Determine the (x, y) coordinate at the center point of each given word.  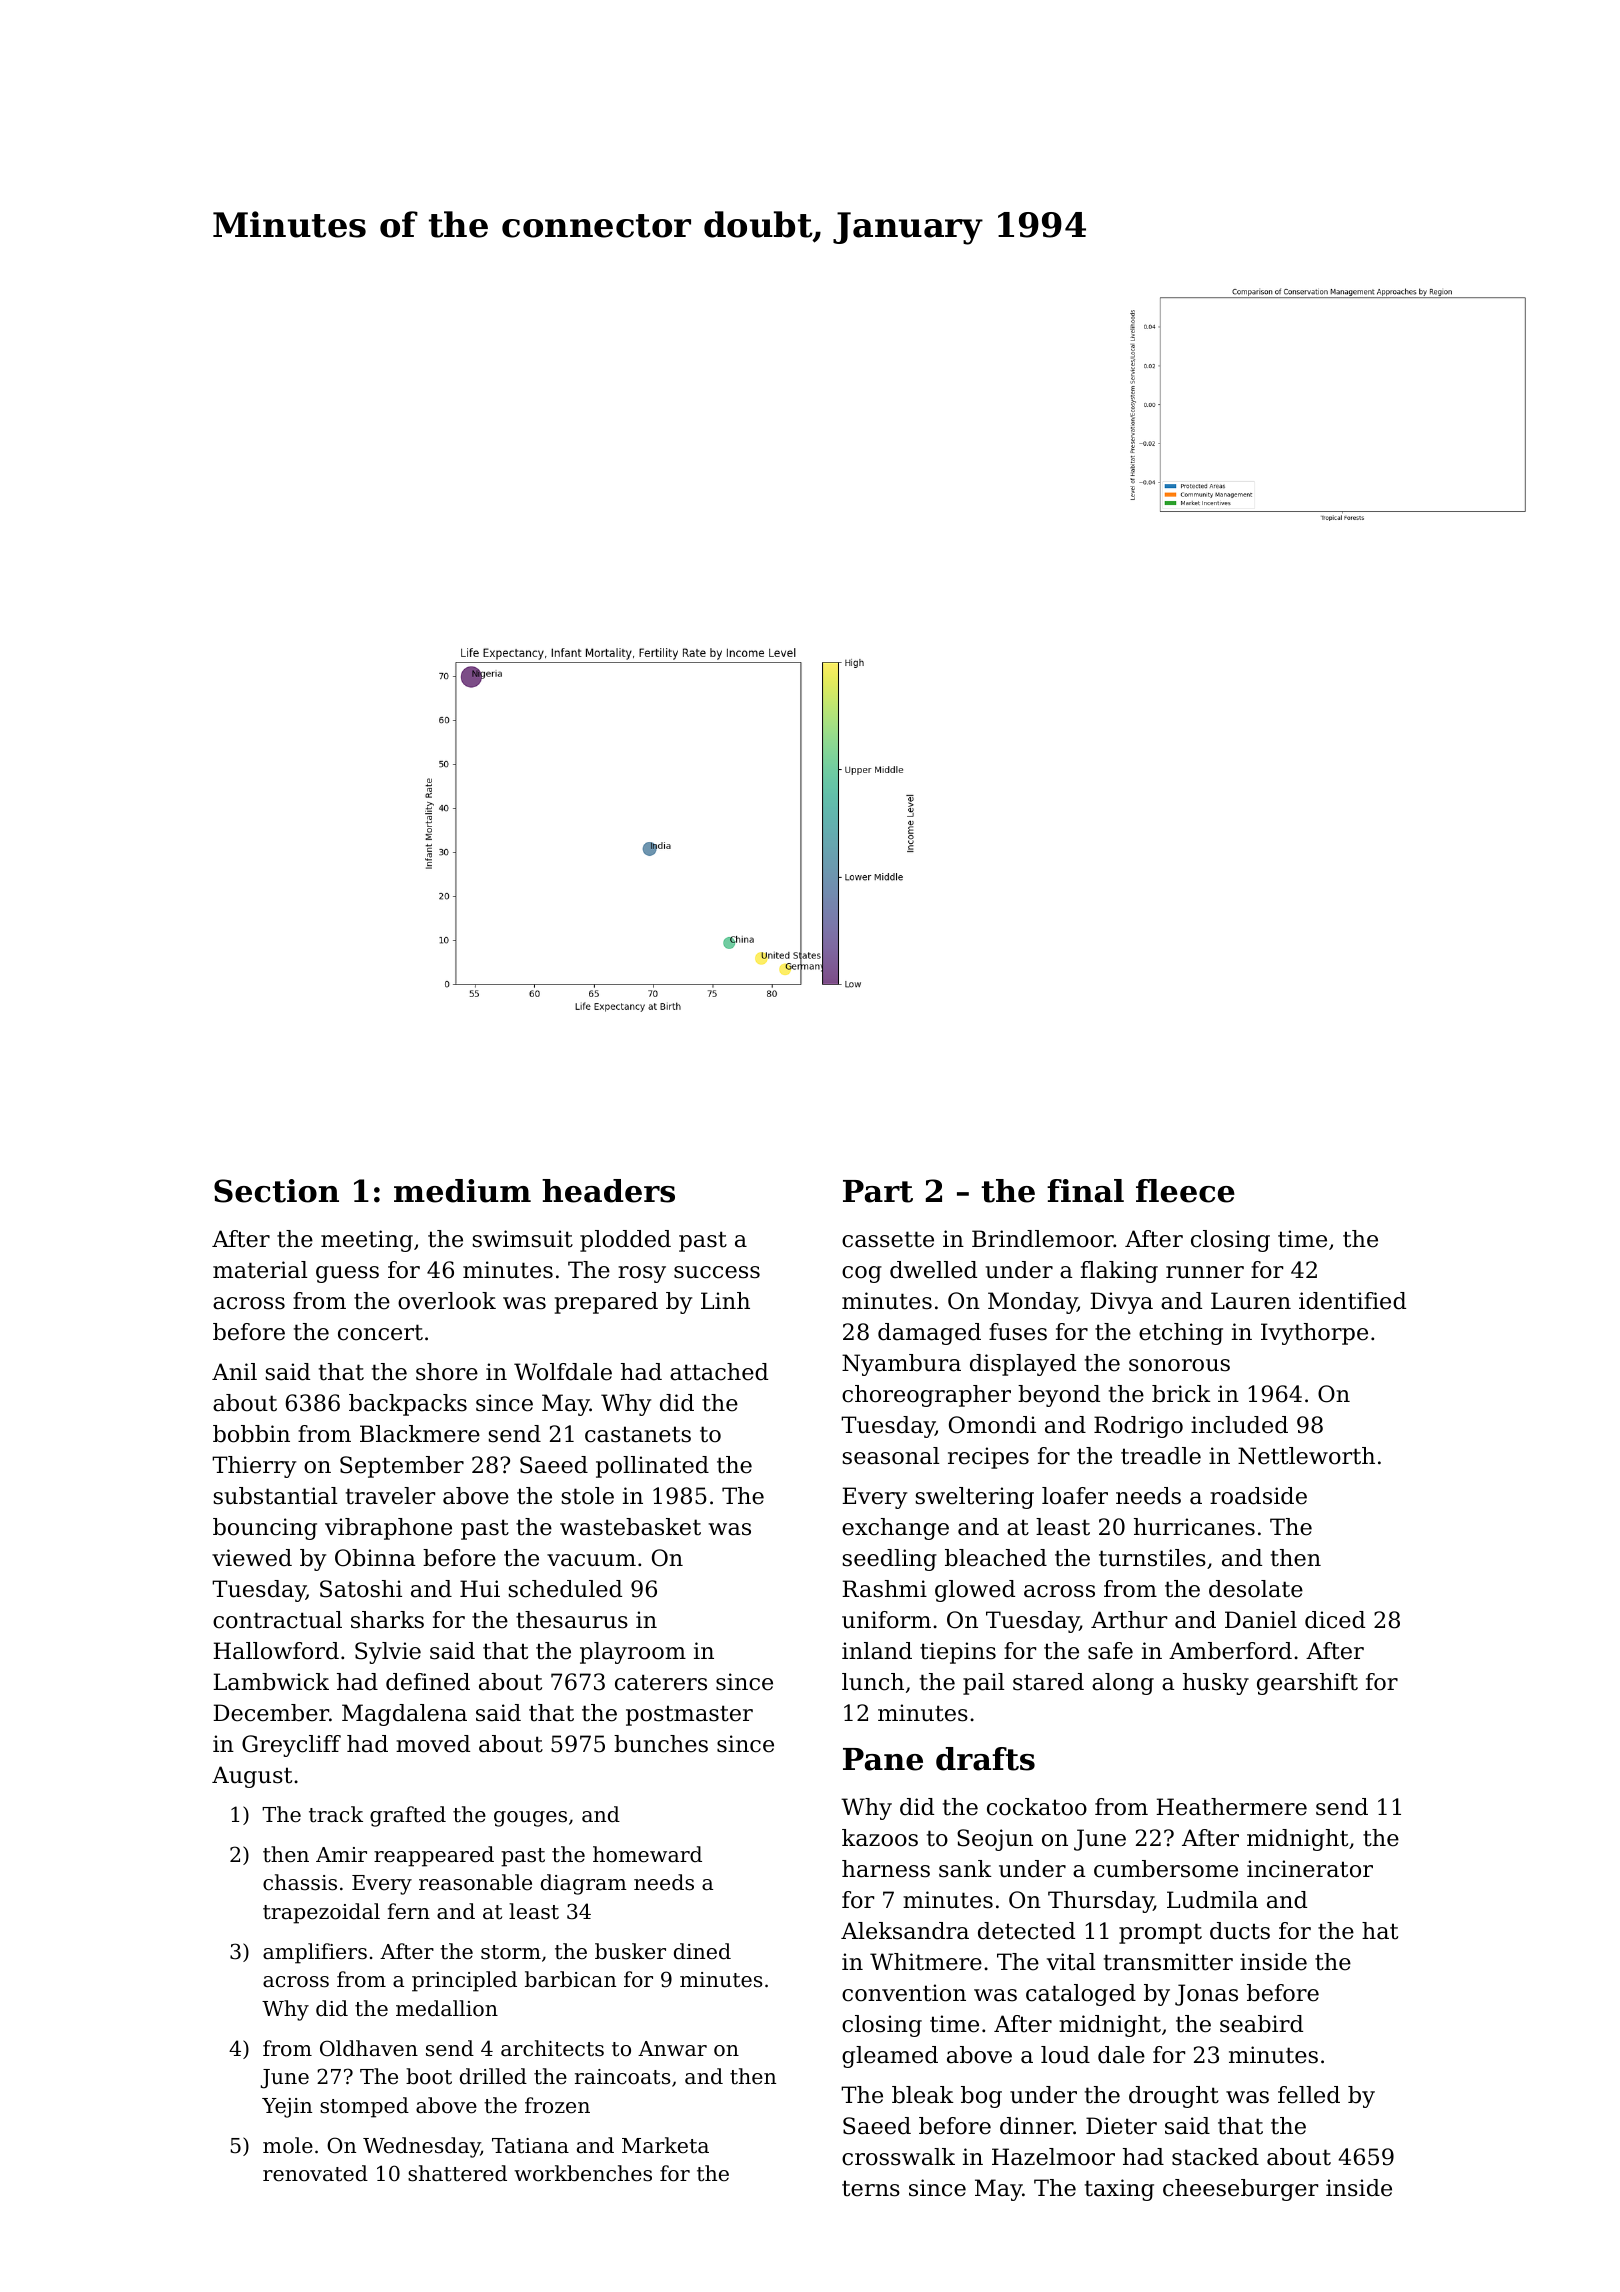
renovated (315, 2173)
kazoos (880, 1838)
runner (1205, 1272)
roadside (1258, 1496)
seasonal (891, 1456)
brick (1181, 1394)
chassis (300, 1882)
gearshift (1307, 1684)
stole (588, 1496)
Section (276, 1191)
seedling (890, 1560)
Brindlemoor (1043, 1239)
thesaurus (572, 1620)
